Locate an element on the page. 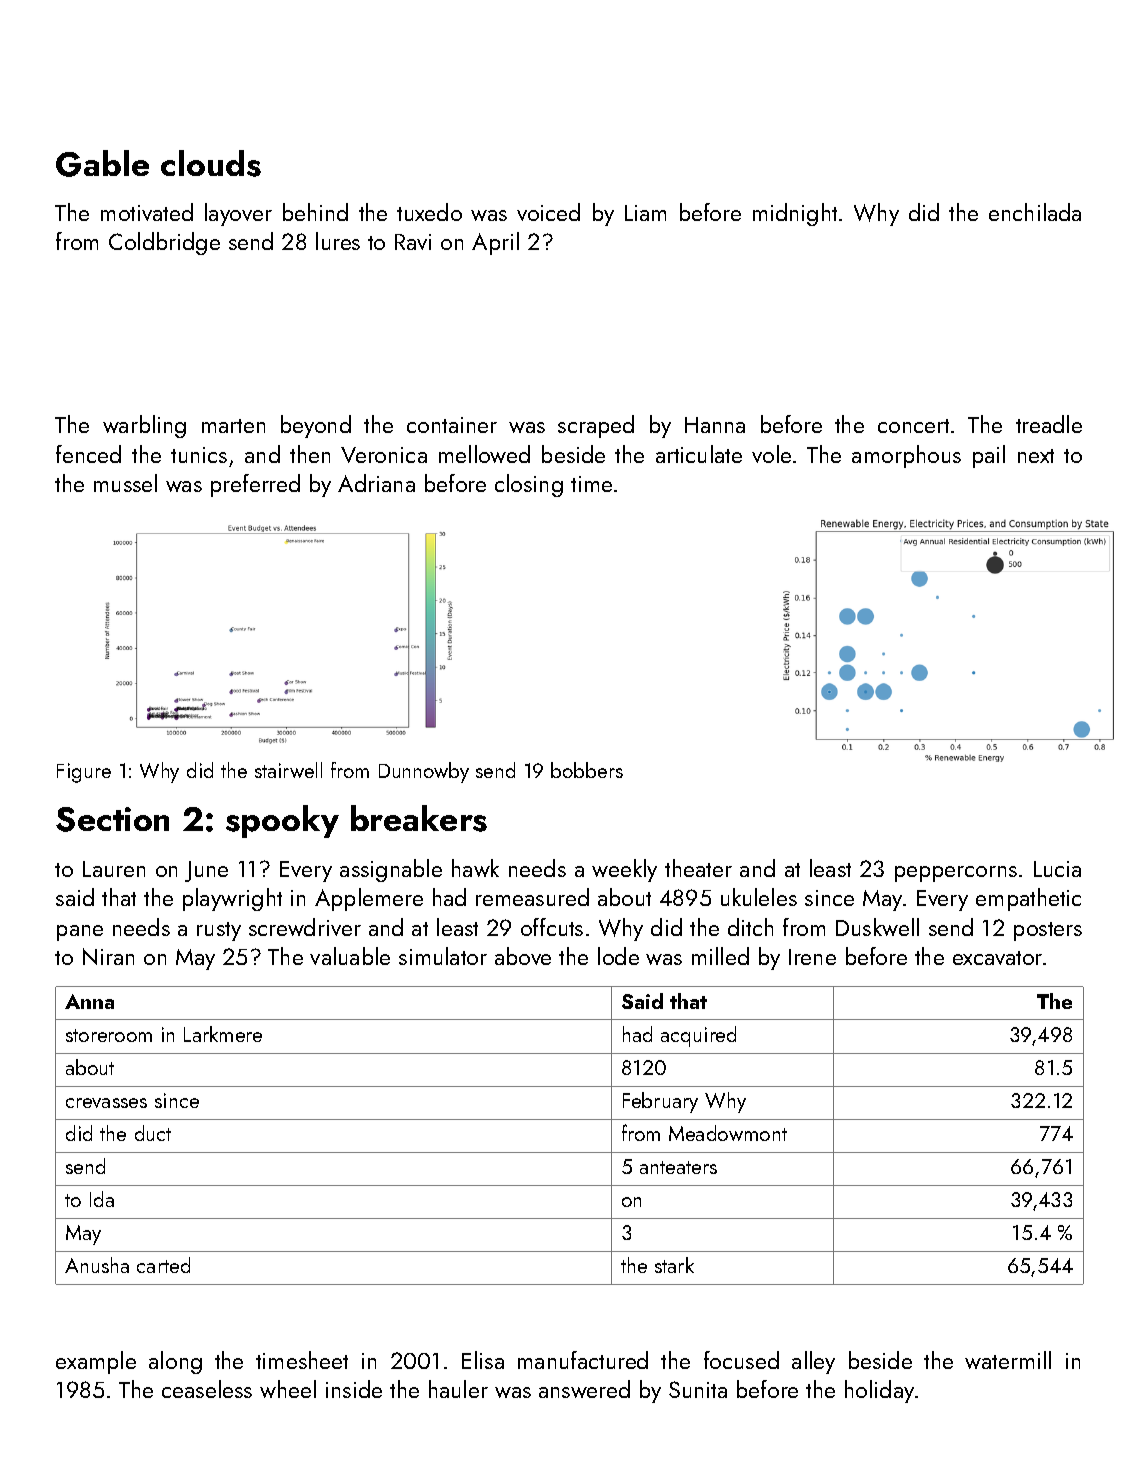 This page has height=1474, width=1139. clouds is located at coordinates (211, 163).
